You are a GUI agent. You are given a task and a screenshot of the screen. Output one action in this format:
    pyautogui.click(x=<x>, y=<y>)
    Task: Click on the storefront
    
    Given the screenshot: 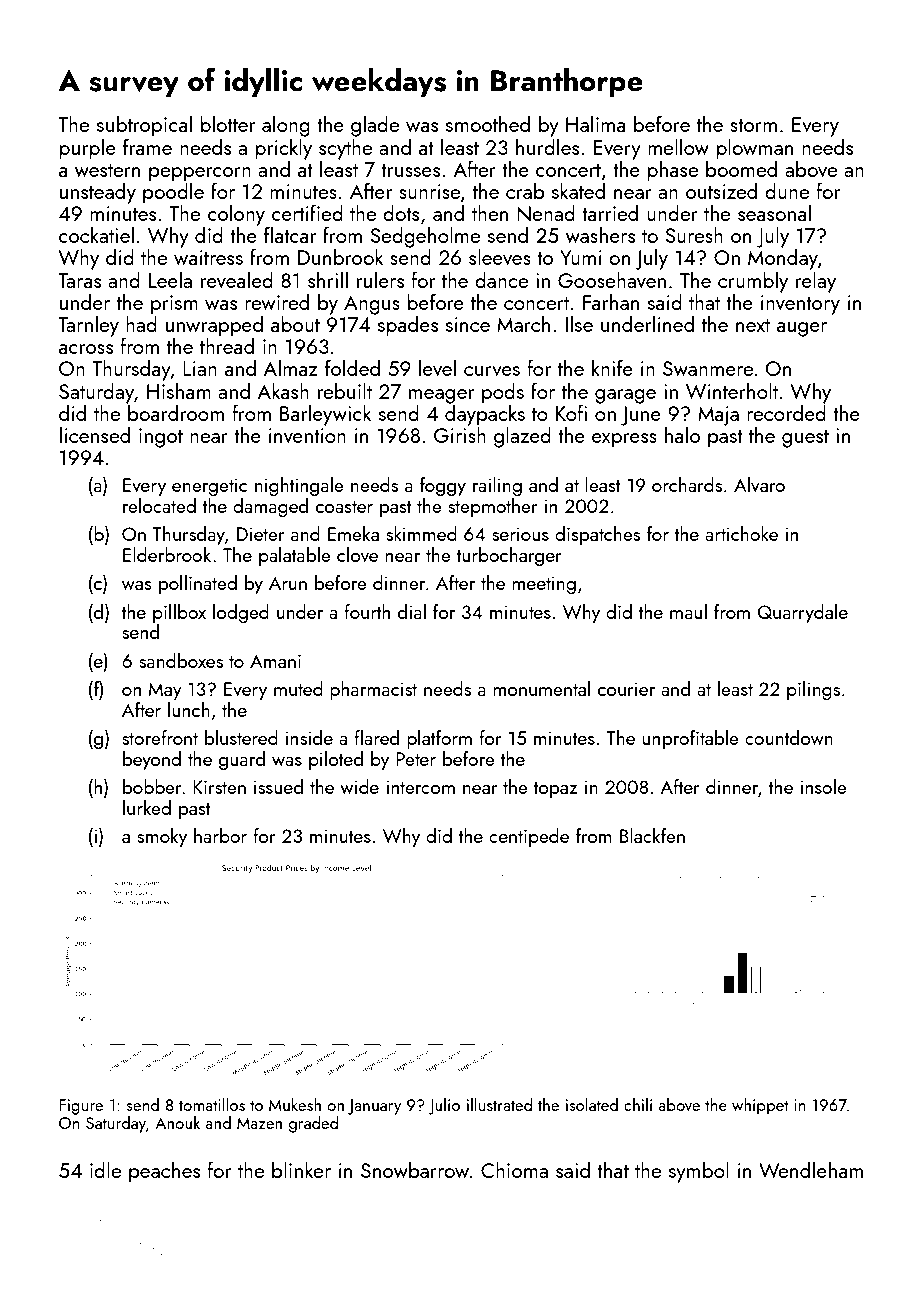 What is the action you would take?
    pyautogui.click(x=160, y=737)
